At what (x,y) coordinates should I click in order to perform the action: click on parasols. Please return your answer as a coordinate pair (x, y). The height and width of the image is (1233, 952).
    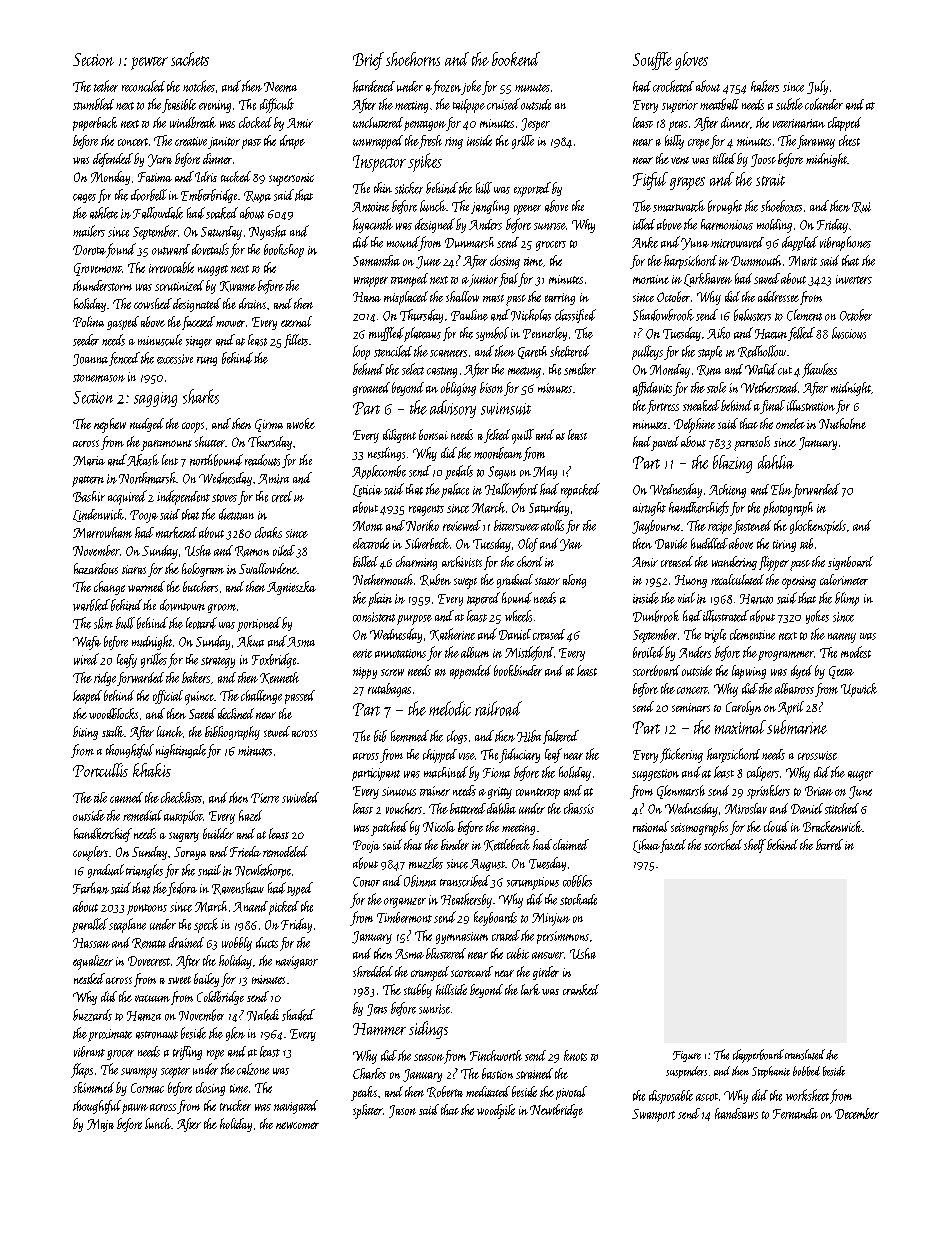
    Looking at the image, I should click on (752, 443).
